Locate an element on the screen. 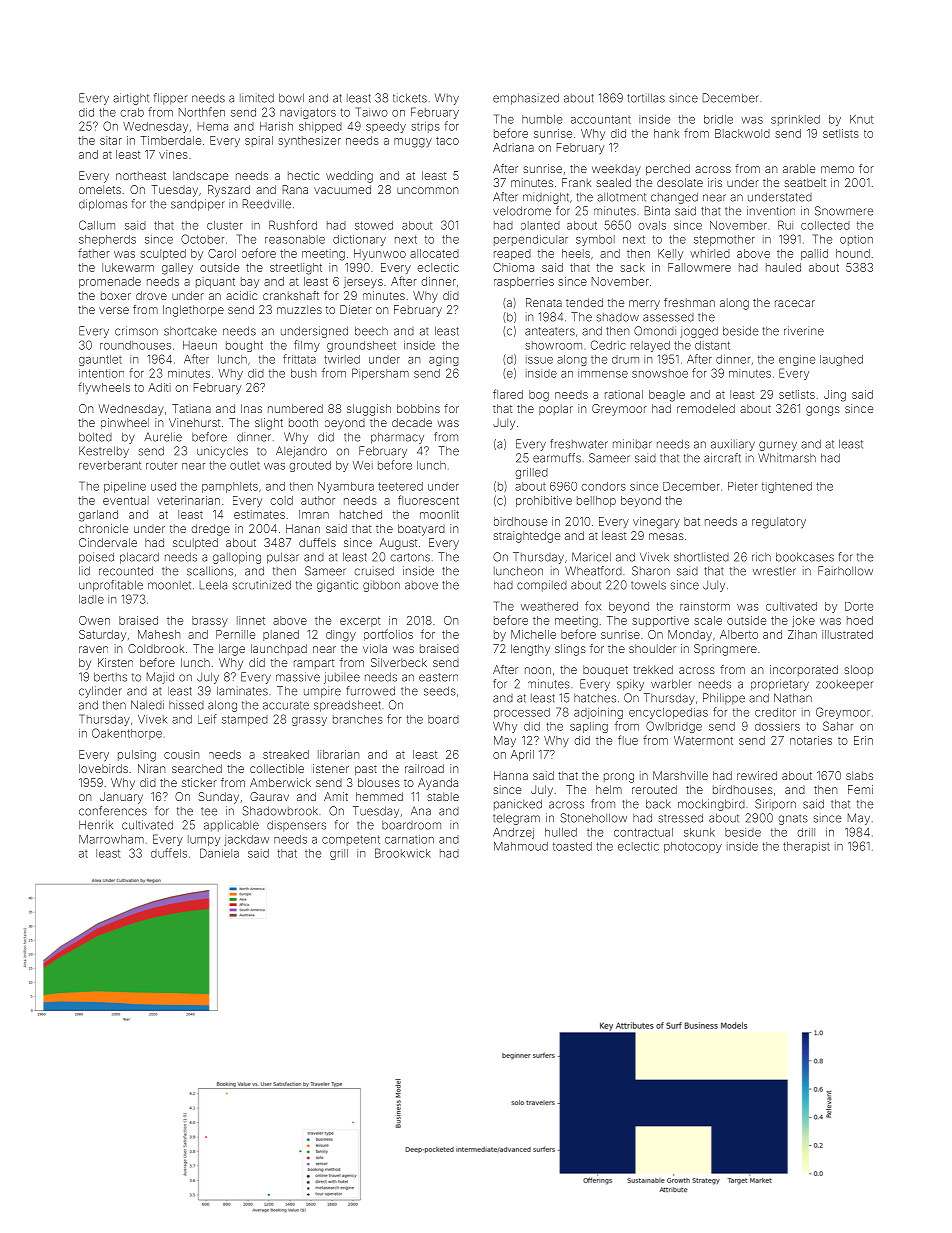  chronicle is located at coordinates (103, 528).
